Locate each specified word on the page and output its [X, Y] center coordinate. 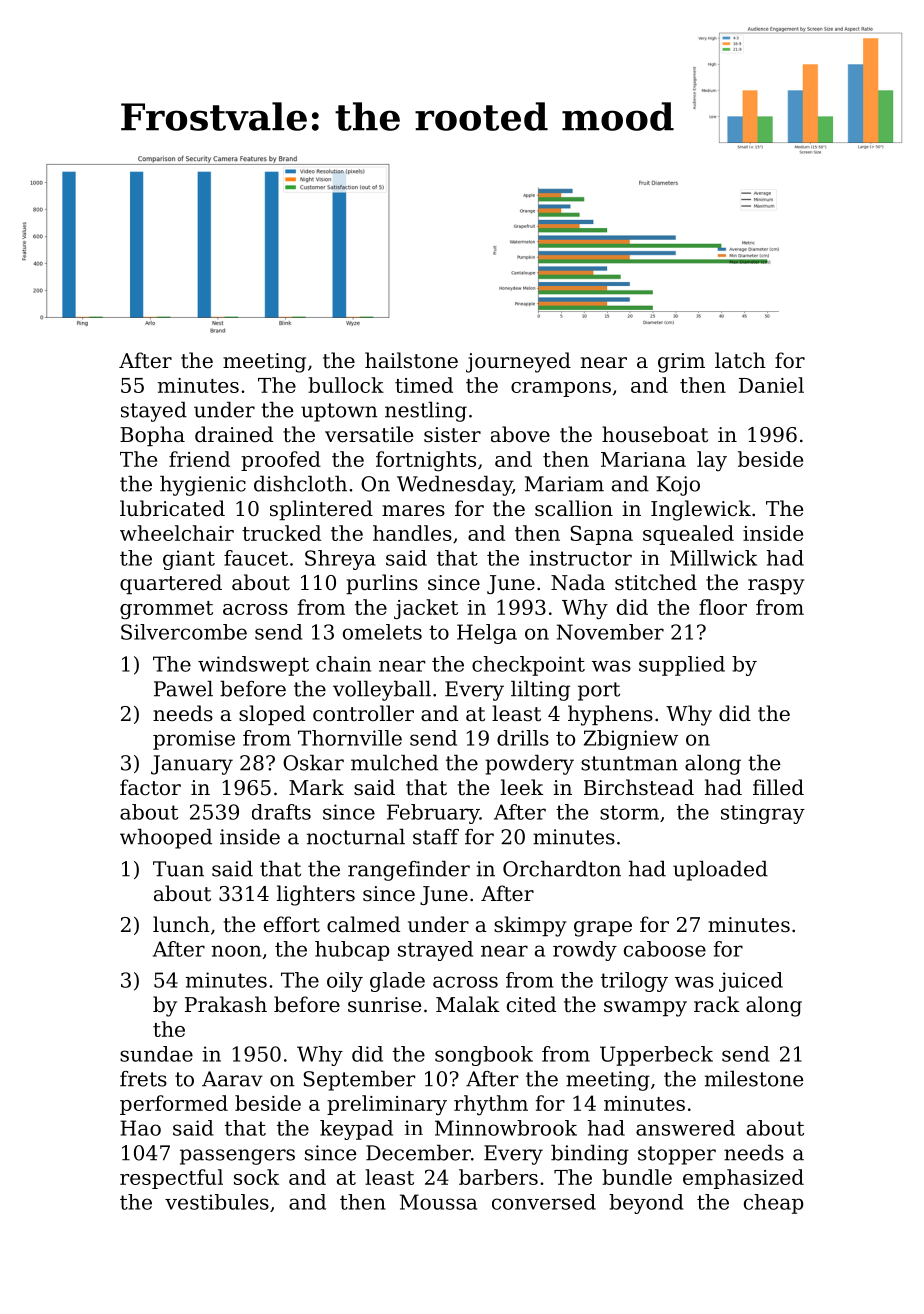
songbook [484, 1056]
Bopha [152, 436]
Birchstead [639, 787]
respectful [171, 1179]
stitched [656, 582]
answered [685, 1128]
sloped [272, 715]
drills [523, 738]
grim [681, 363]
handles [412, 533]
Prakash [226, 1004]
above [520, 434]
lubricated [172, 508]
